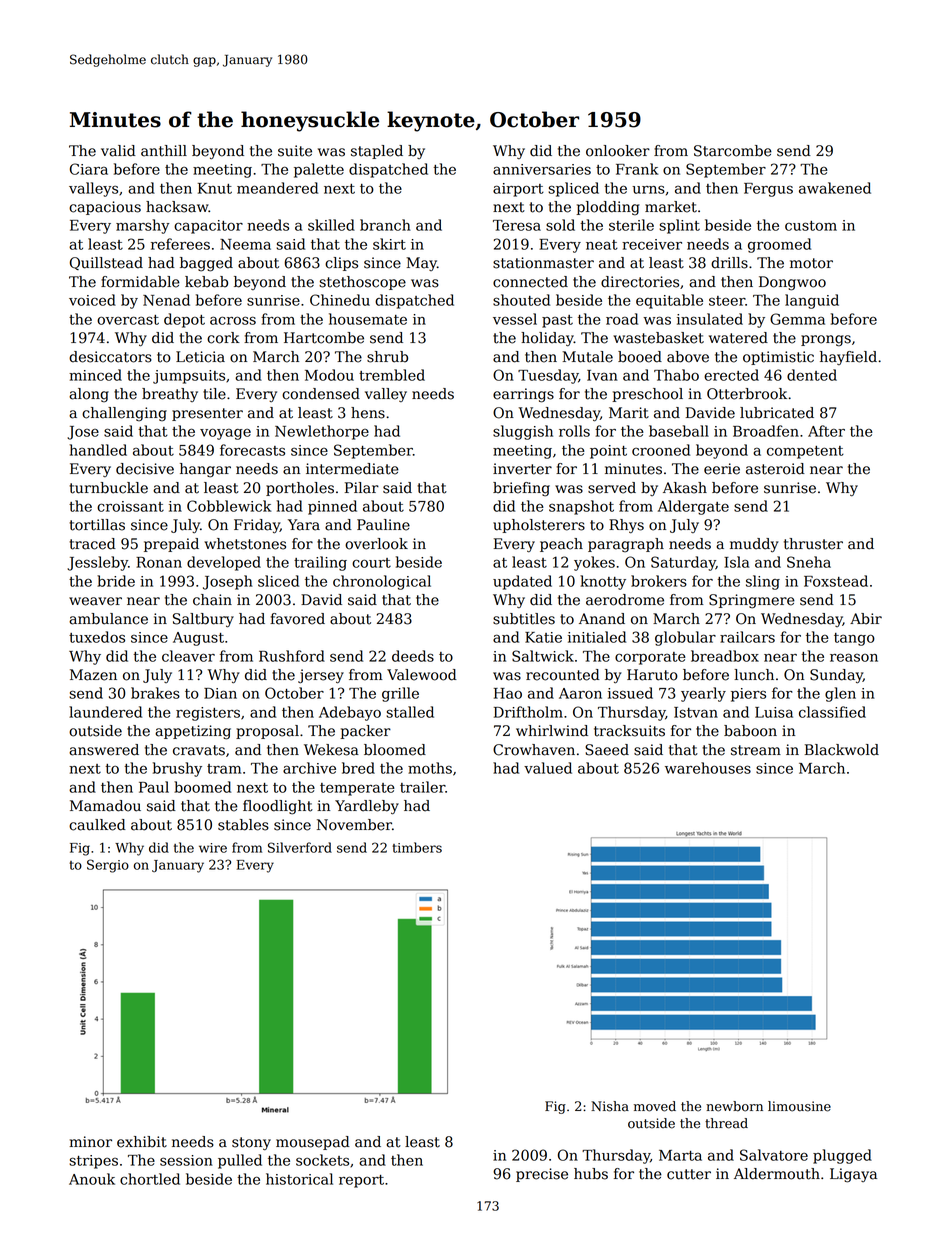 This screenshot has width=952, height=1233. I want to click on Starcombe, so click(733, 151).
